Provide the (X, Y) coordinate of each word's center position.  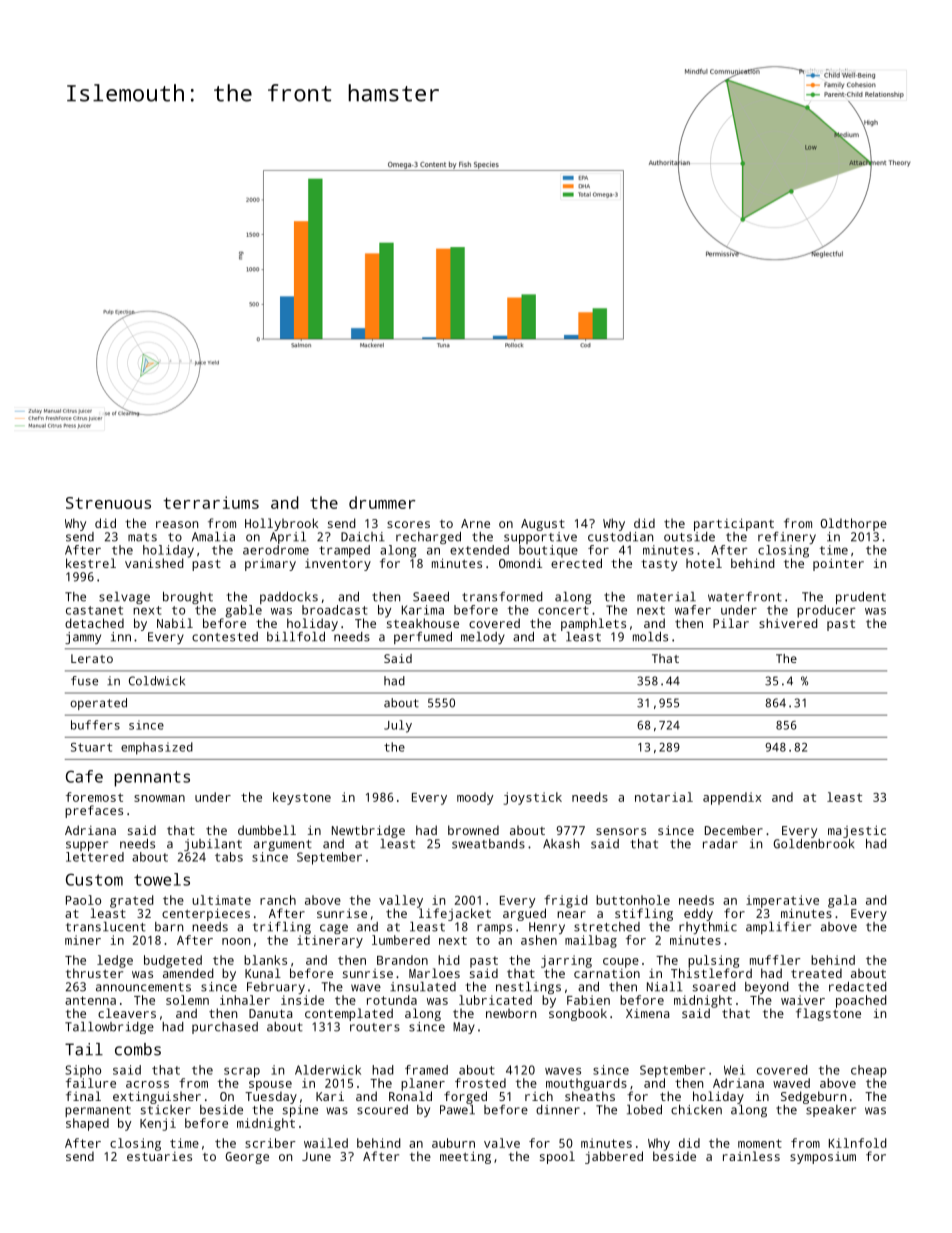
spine (300, 1111)
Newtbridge (368, 831)
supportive (540, 538)
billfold (296, 637)
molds (650, 637)
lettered (95, 857)
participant (734, 524)
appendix (732, 798)
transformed (502, 597)
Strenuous (108, 503)
